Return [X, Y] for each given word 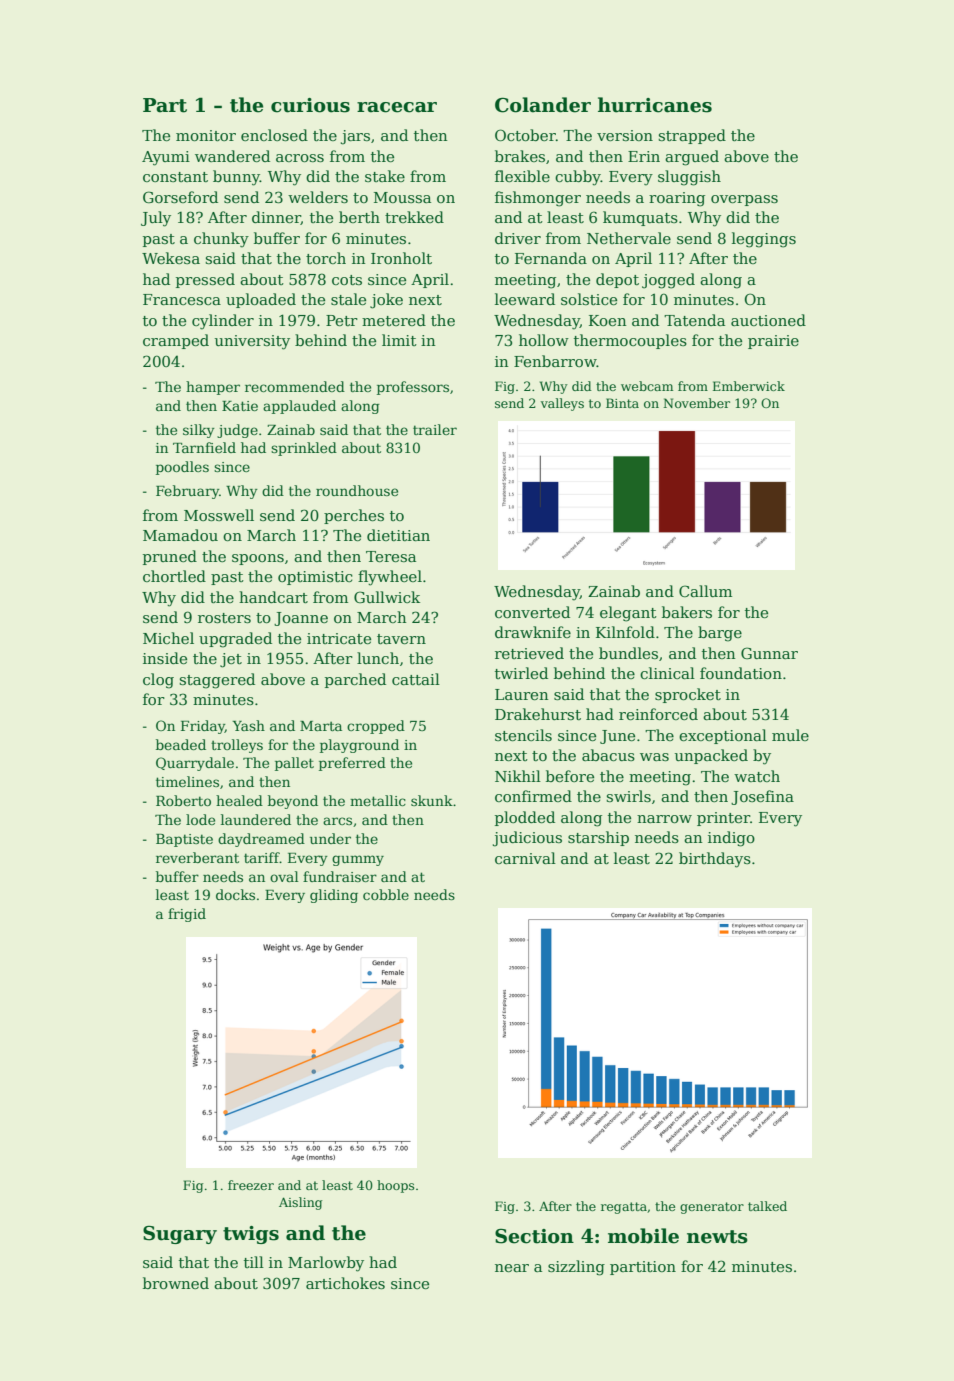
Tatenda [694, 320]
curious [310, 105]
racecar [397, 107]
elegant [628, 614]
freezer [251, 1185]
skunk [432, 800]
